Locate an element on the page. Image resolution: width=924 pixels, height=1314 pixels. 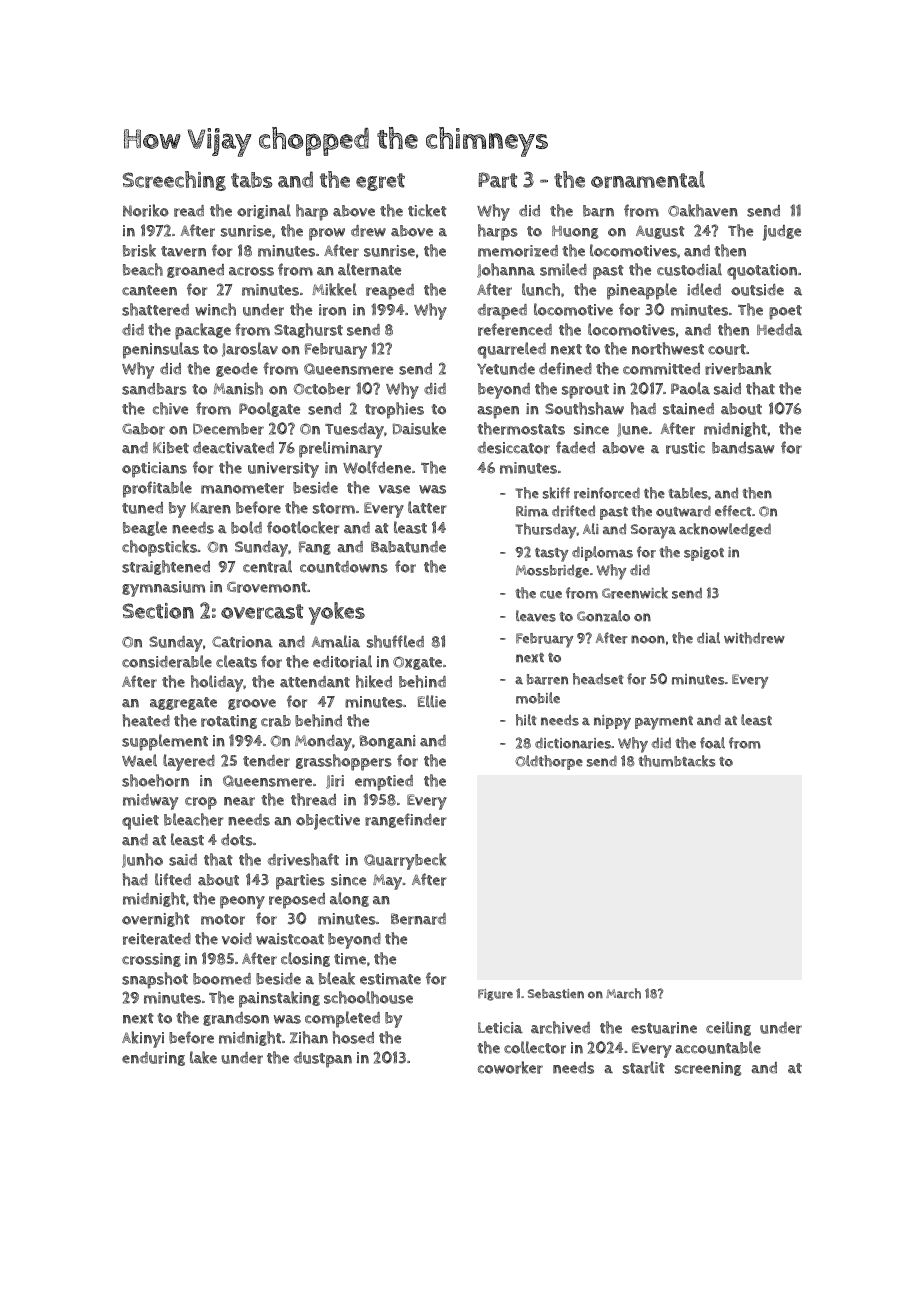
attendant is located at coordinates (315, 682).
